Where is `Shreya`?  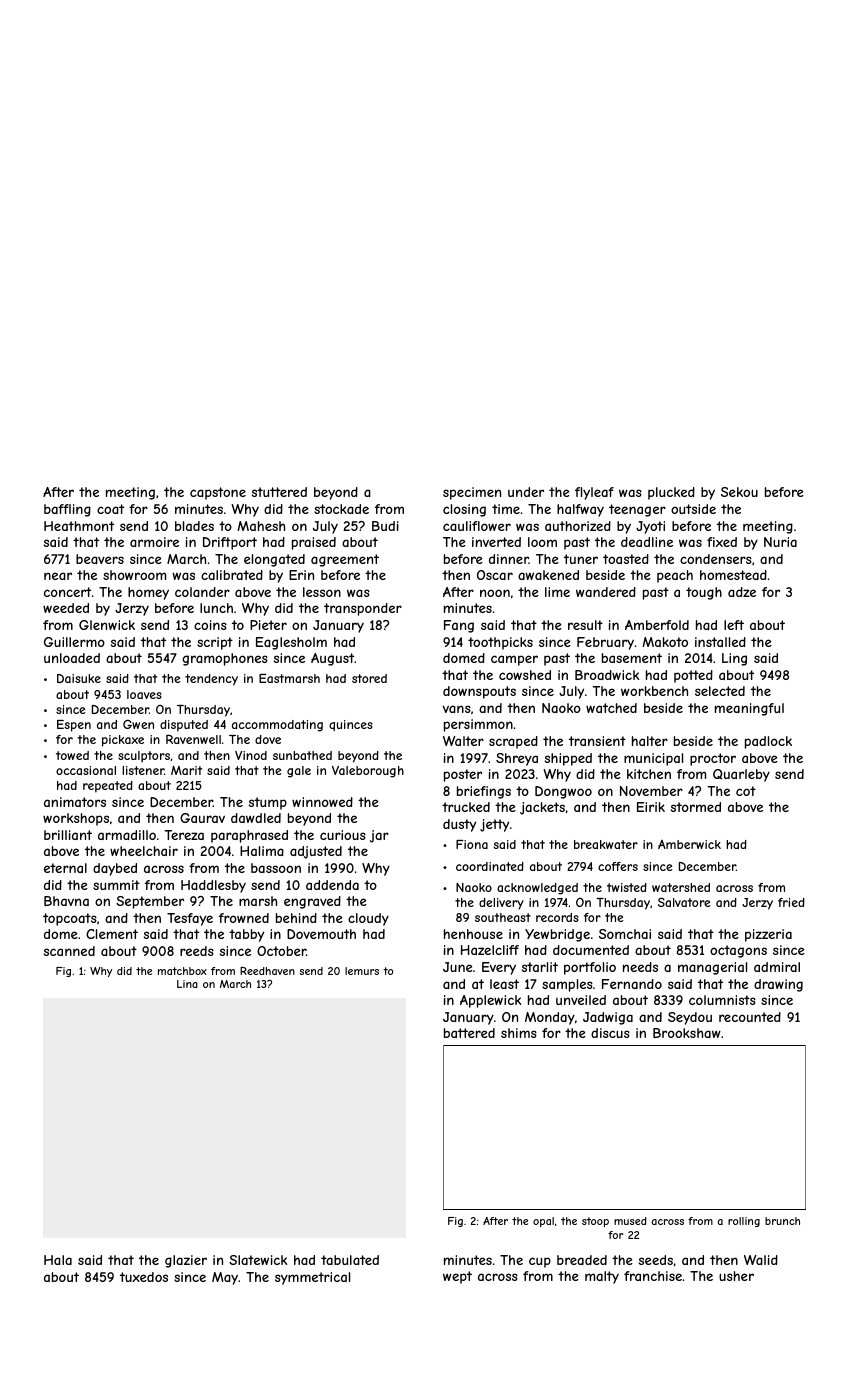
Shreya is located at coordinates (517, 759).
